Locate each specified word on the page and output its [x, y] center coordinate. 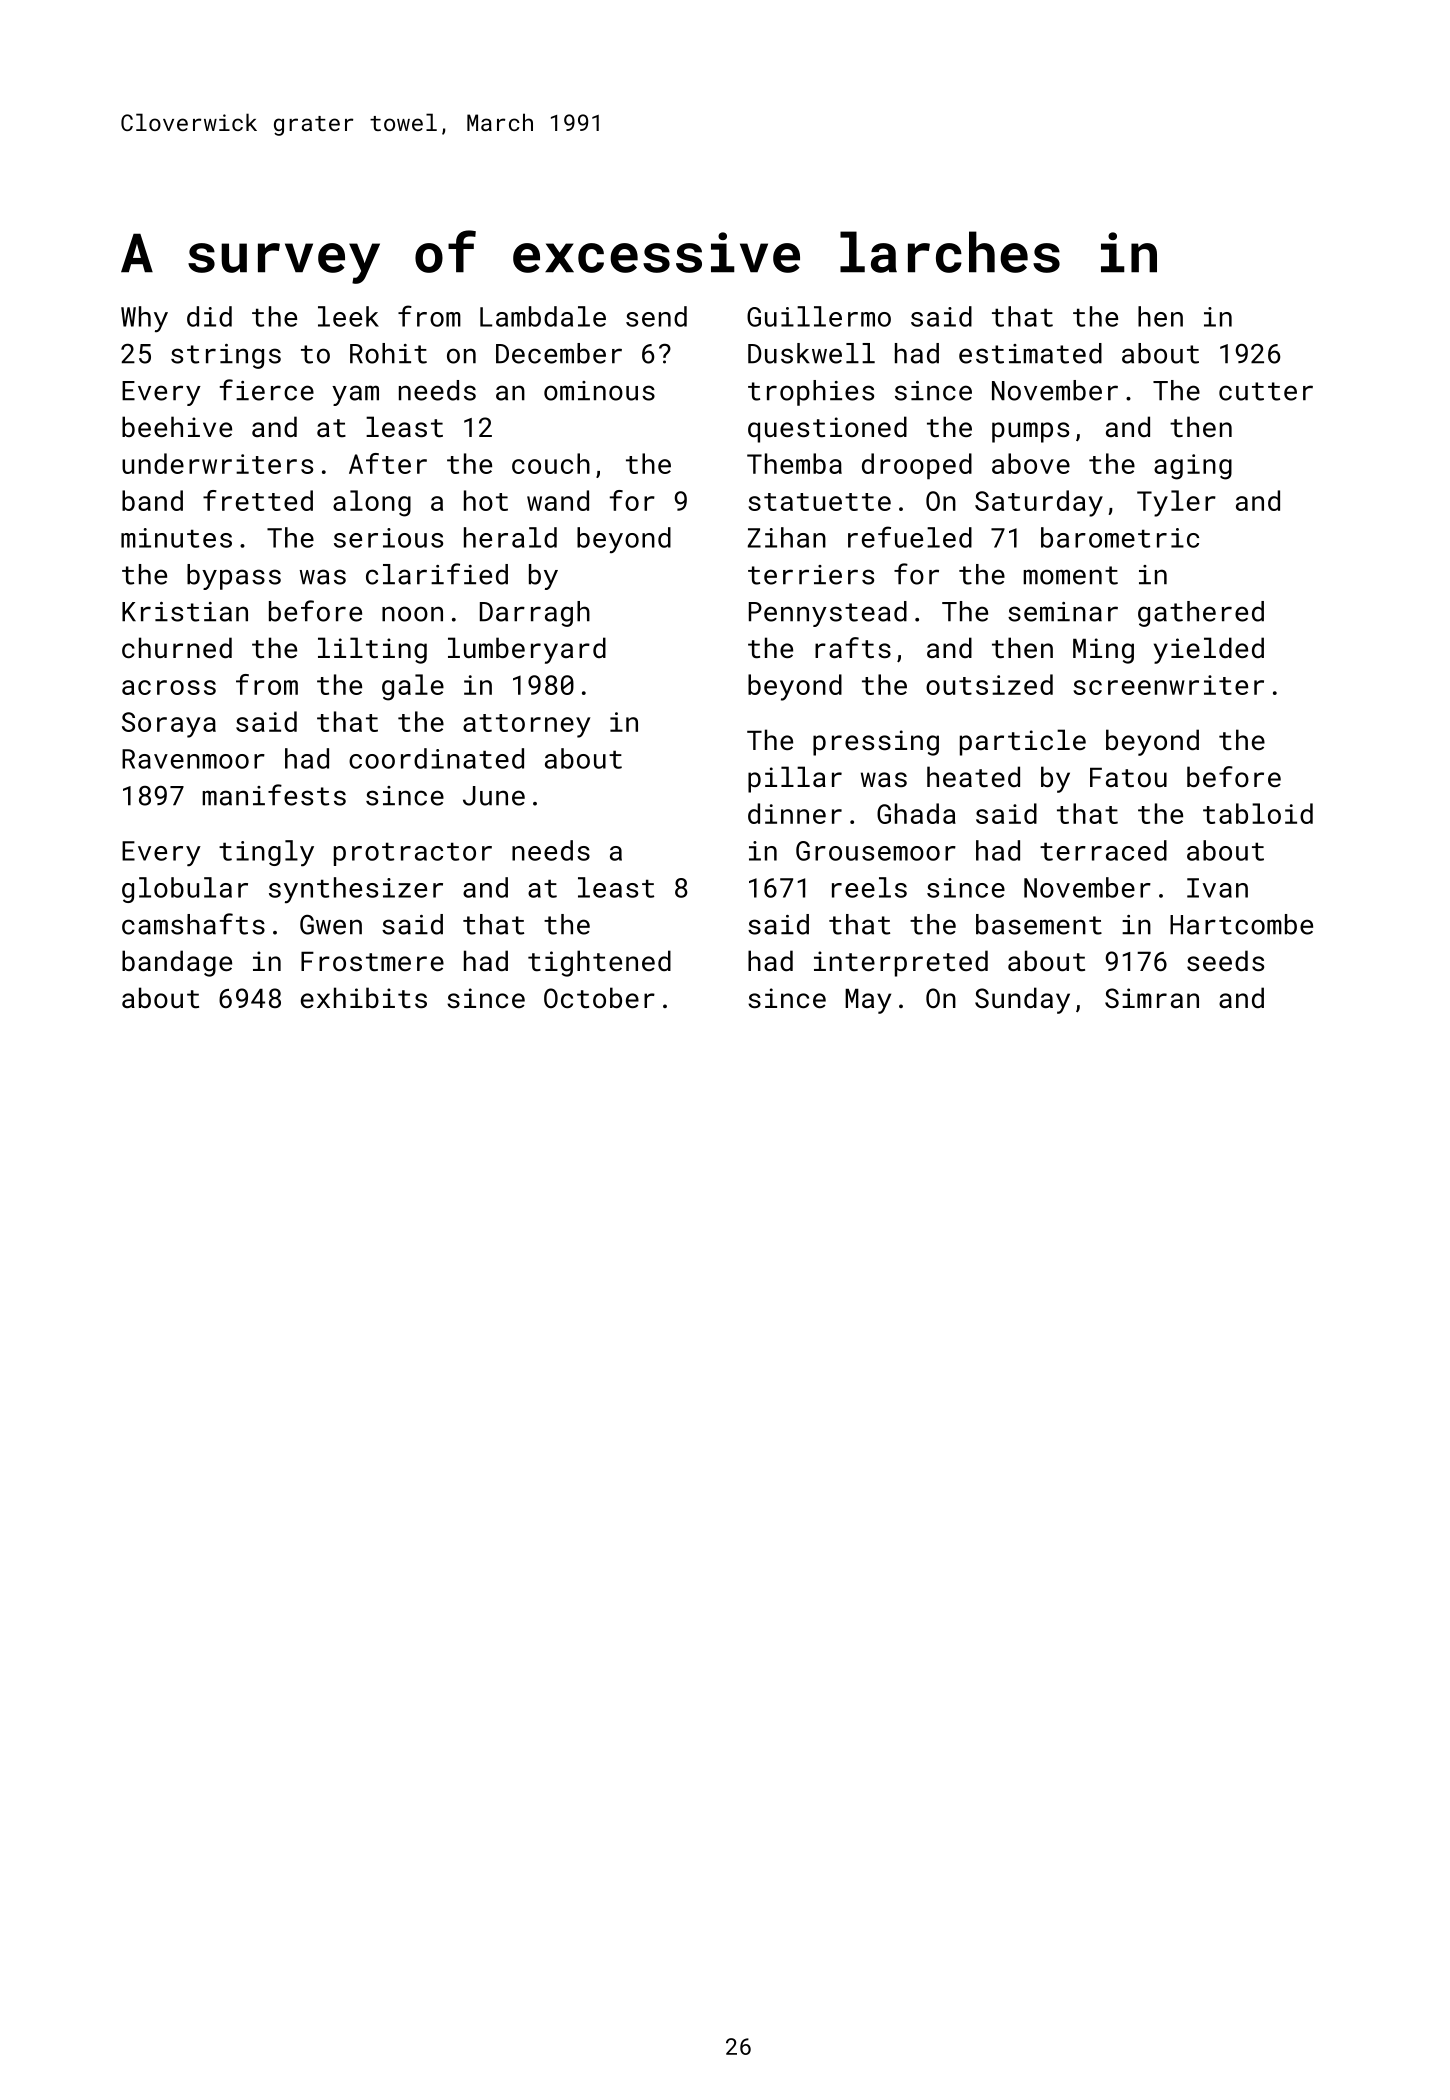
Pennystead [828, 614]
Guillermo [819, 316]
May [868, 1001]
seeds [1225, 960]
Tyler [1176, 503]
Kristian [185, 612]
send [656, 316]
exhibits [364, 997]
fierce [267, 390]
